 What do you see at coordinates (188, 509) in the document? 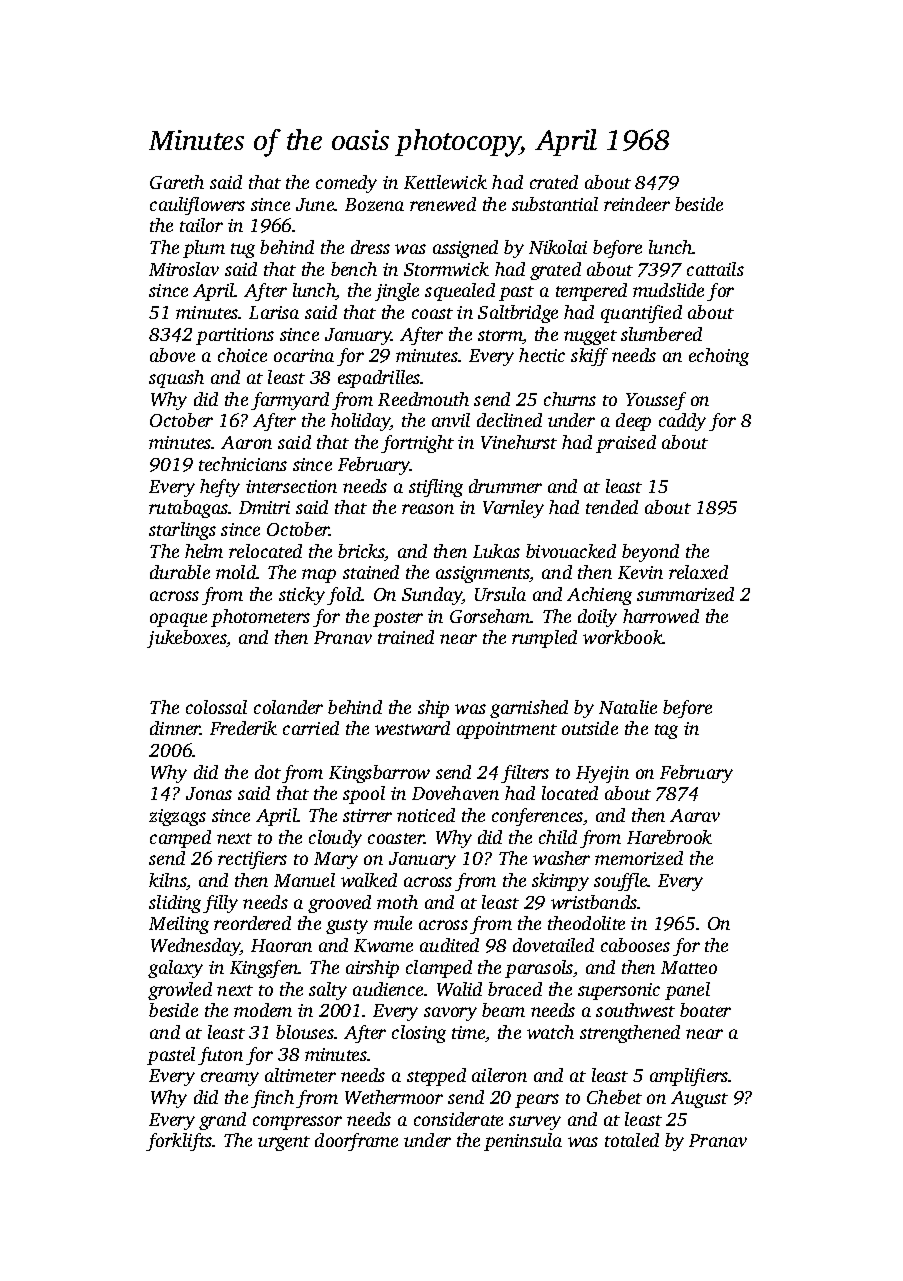
I see `rutabagas` at bounding box center [188, 509].
